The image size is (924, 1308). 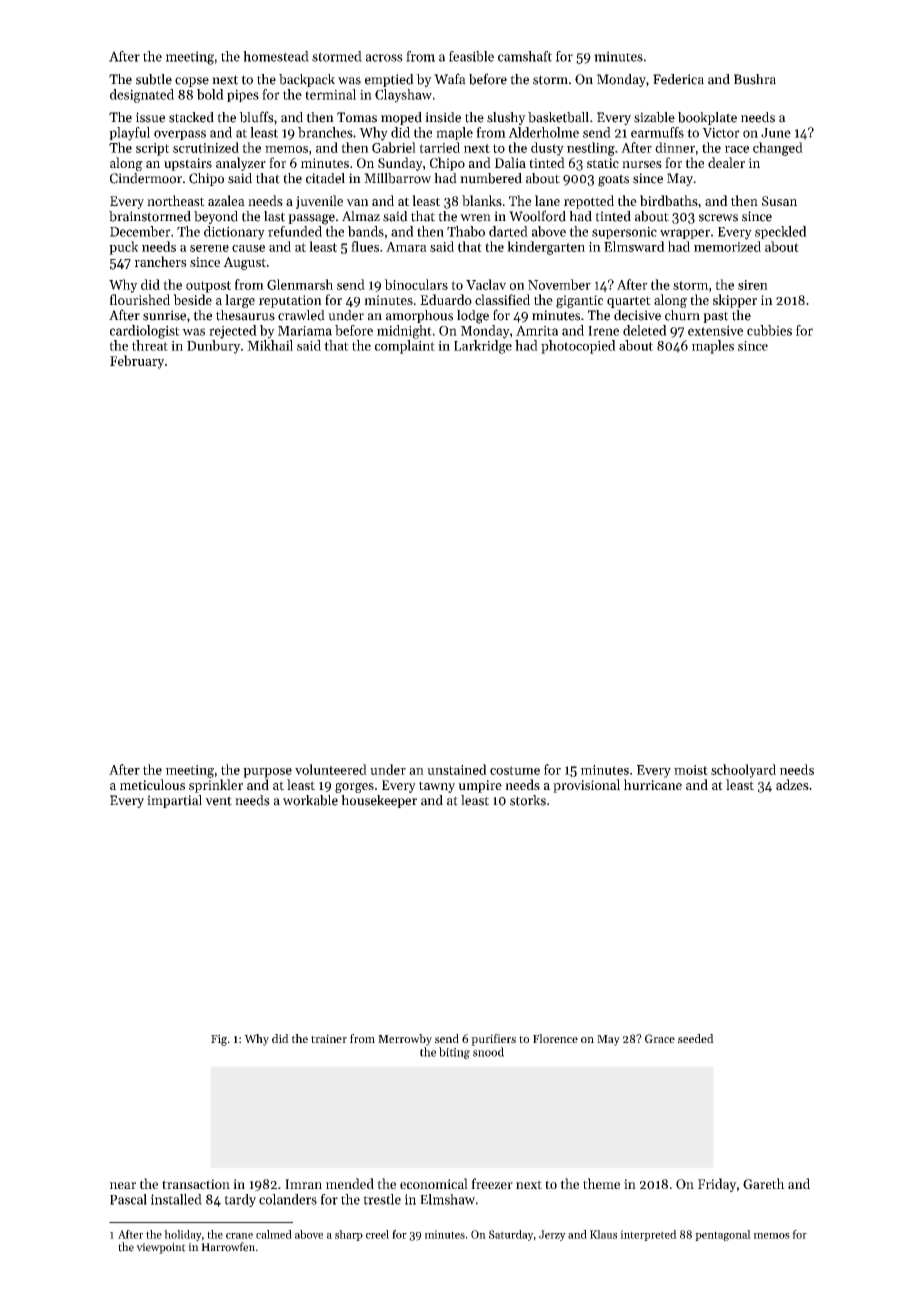 I want to click on basketball, so click(x=558, y=117).
